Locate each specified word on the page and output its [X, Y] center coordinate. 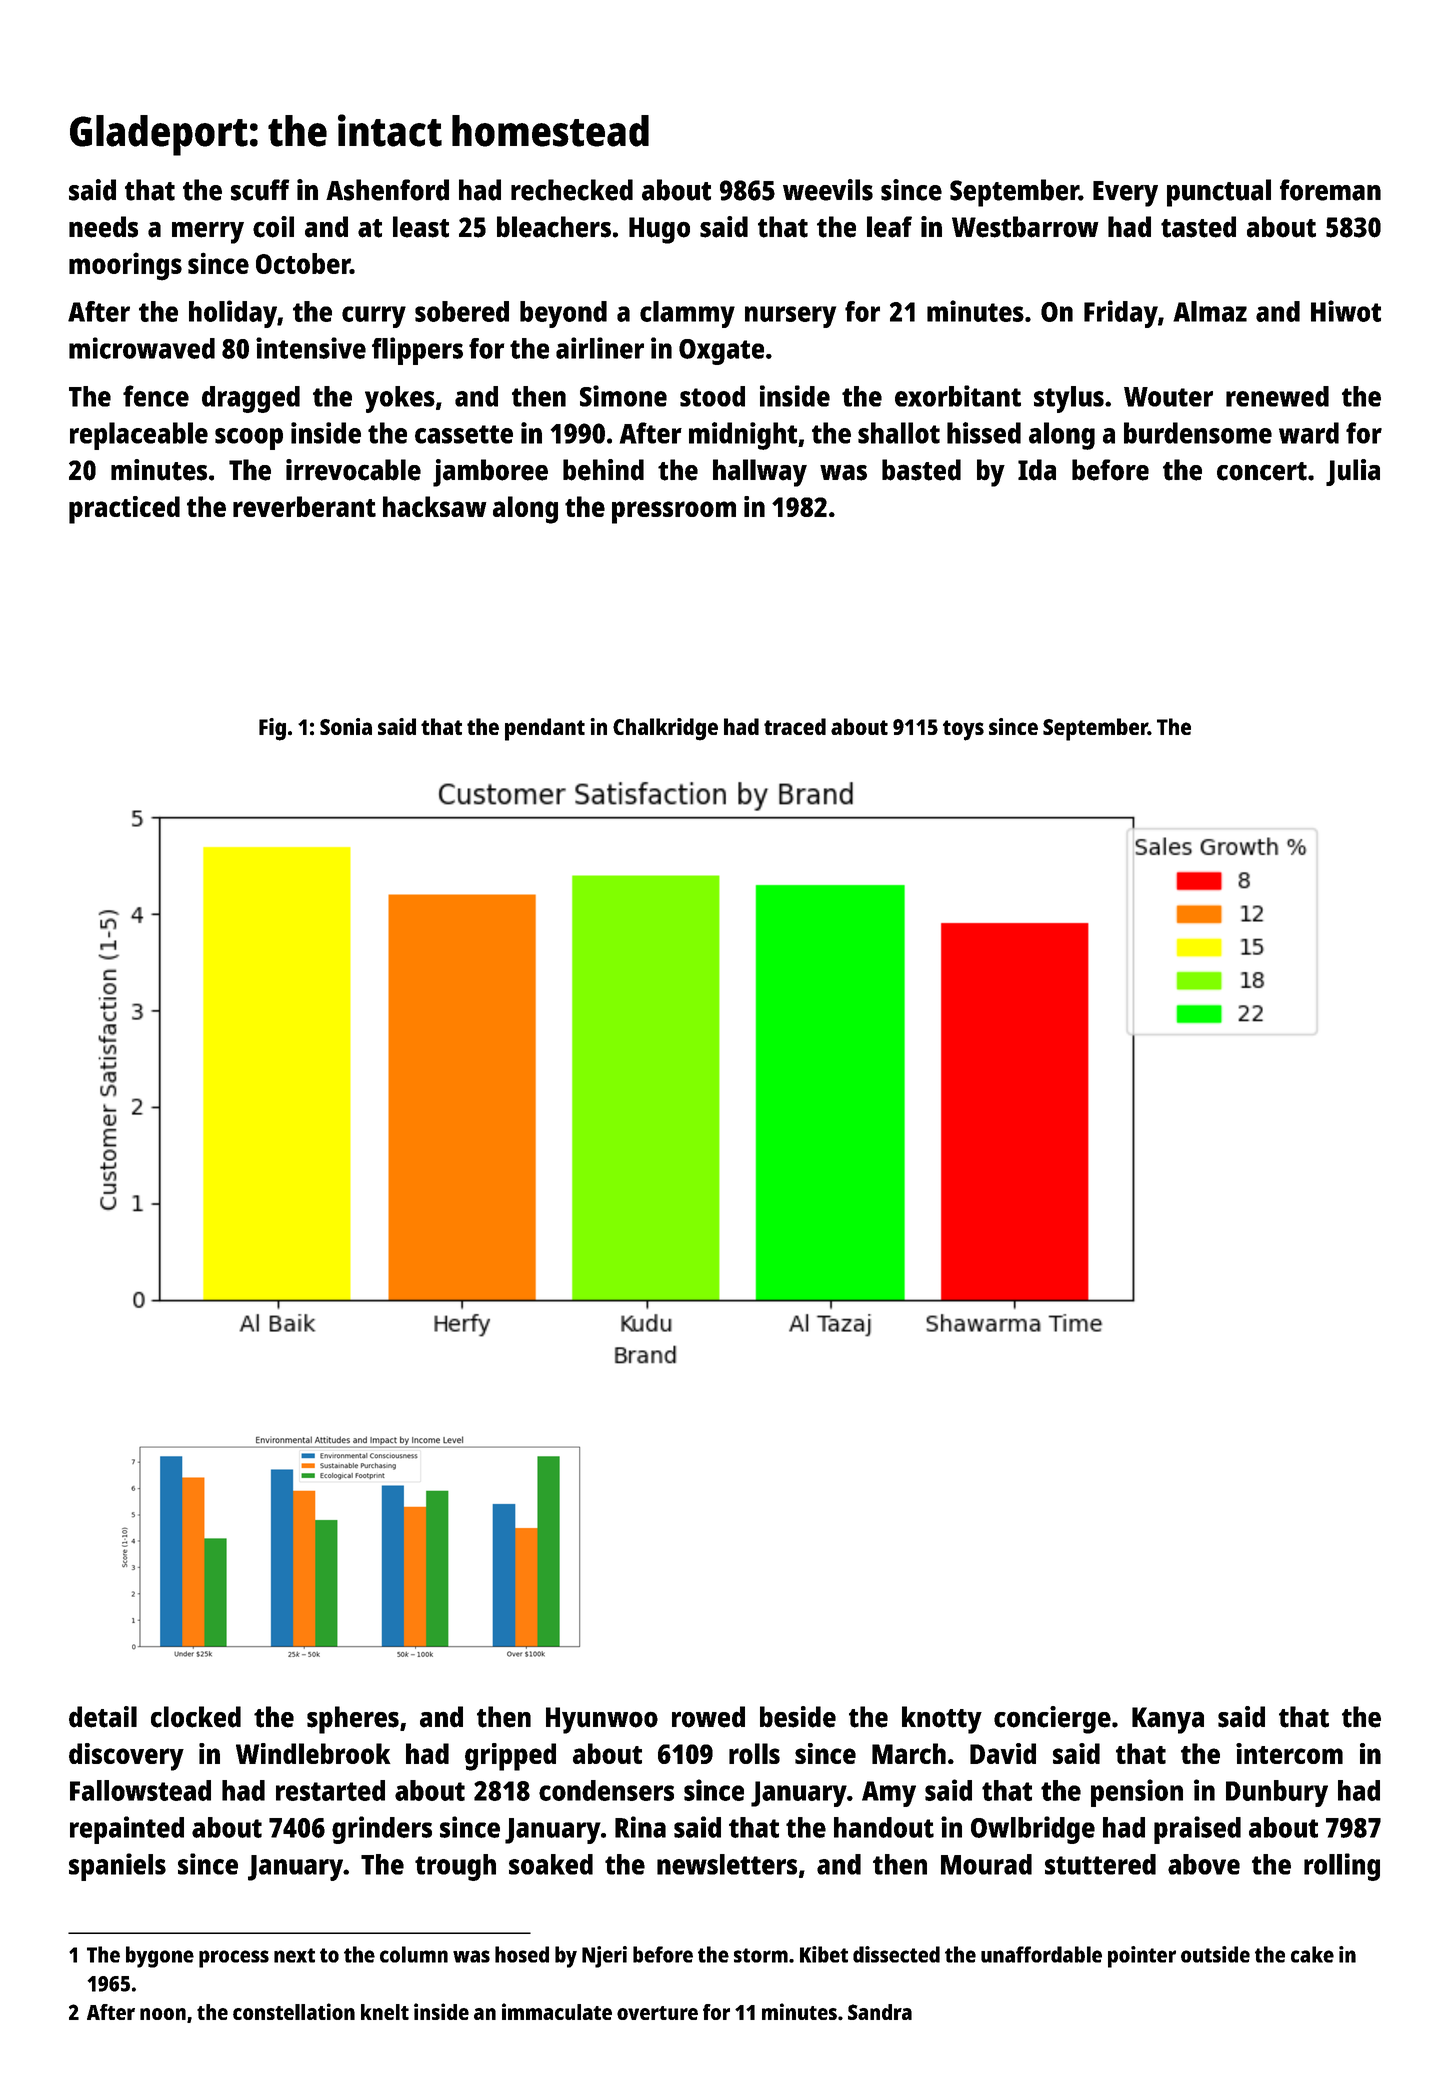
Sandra [880, 2012]
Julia [1353, 472]
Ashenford [387, 190]
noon [163, 2014]
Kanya [1168, 1720]
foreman [1330, 190]
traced [795, 726]
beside [798, 1717]
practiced [124, 510]
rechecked [572, 190]
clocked [196, 1717]
